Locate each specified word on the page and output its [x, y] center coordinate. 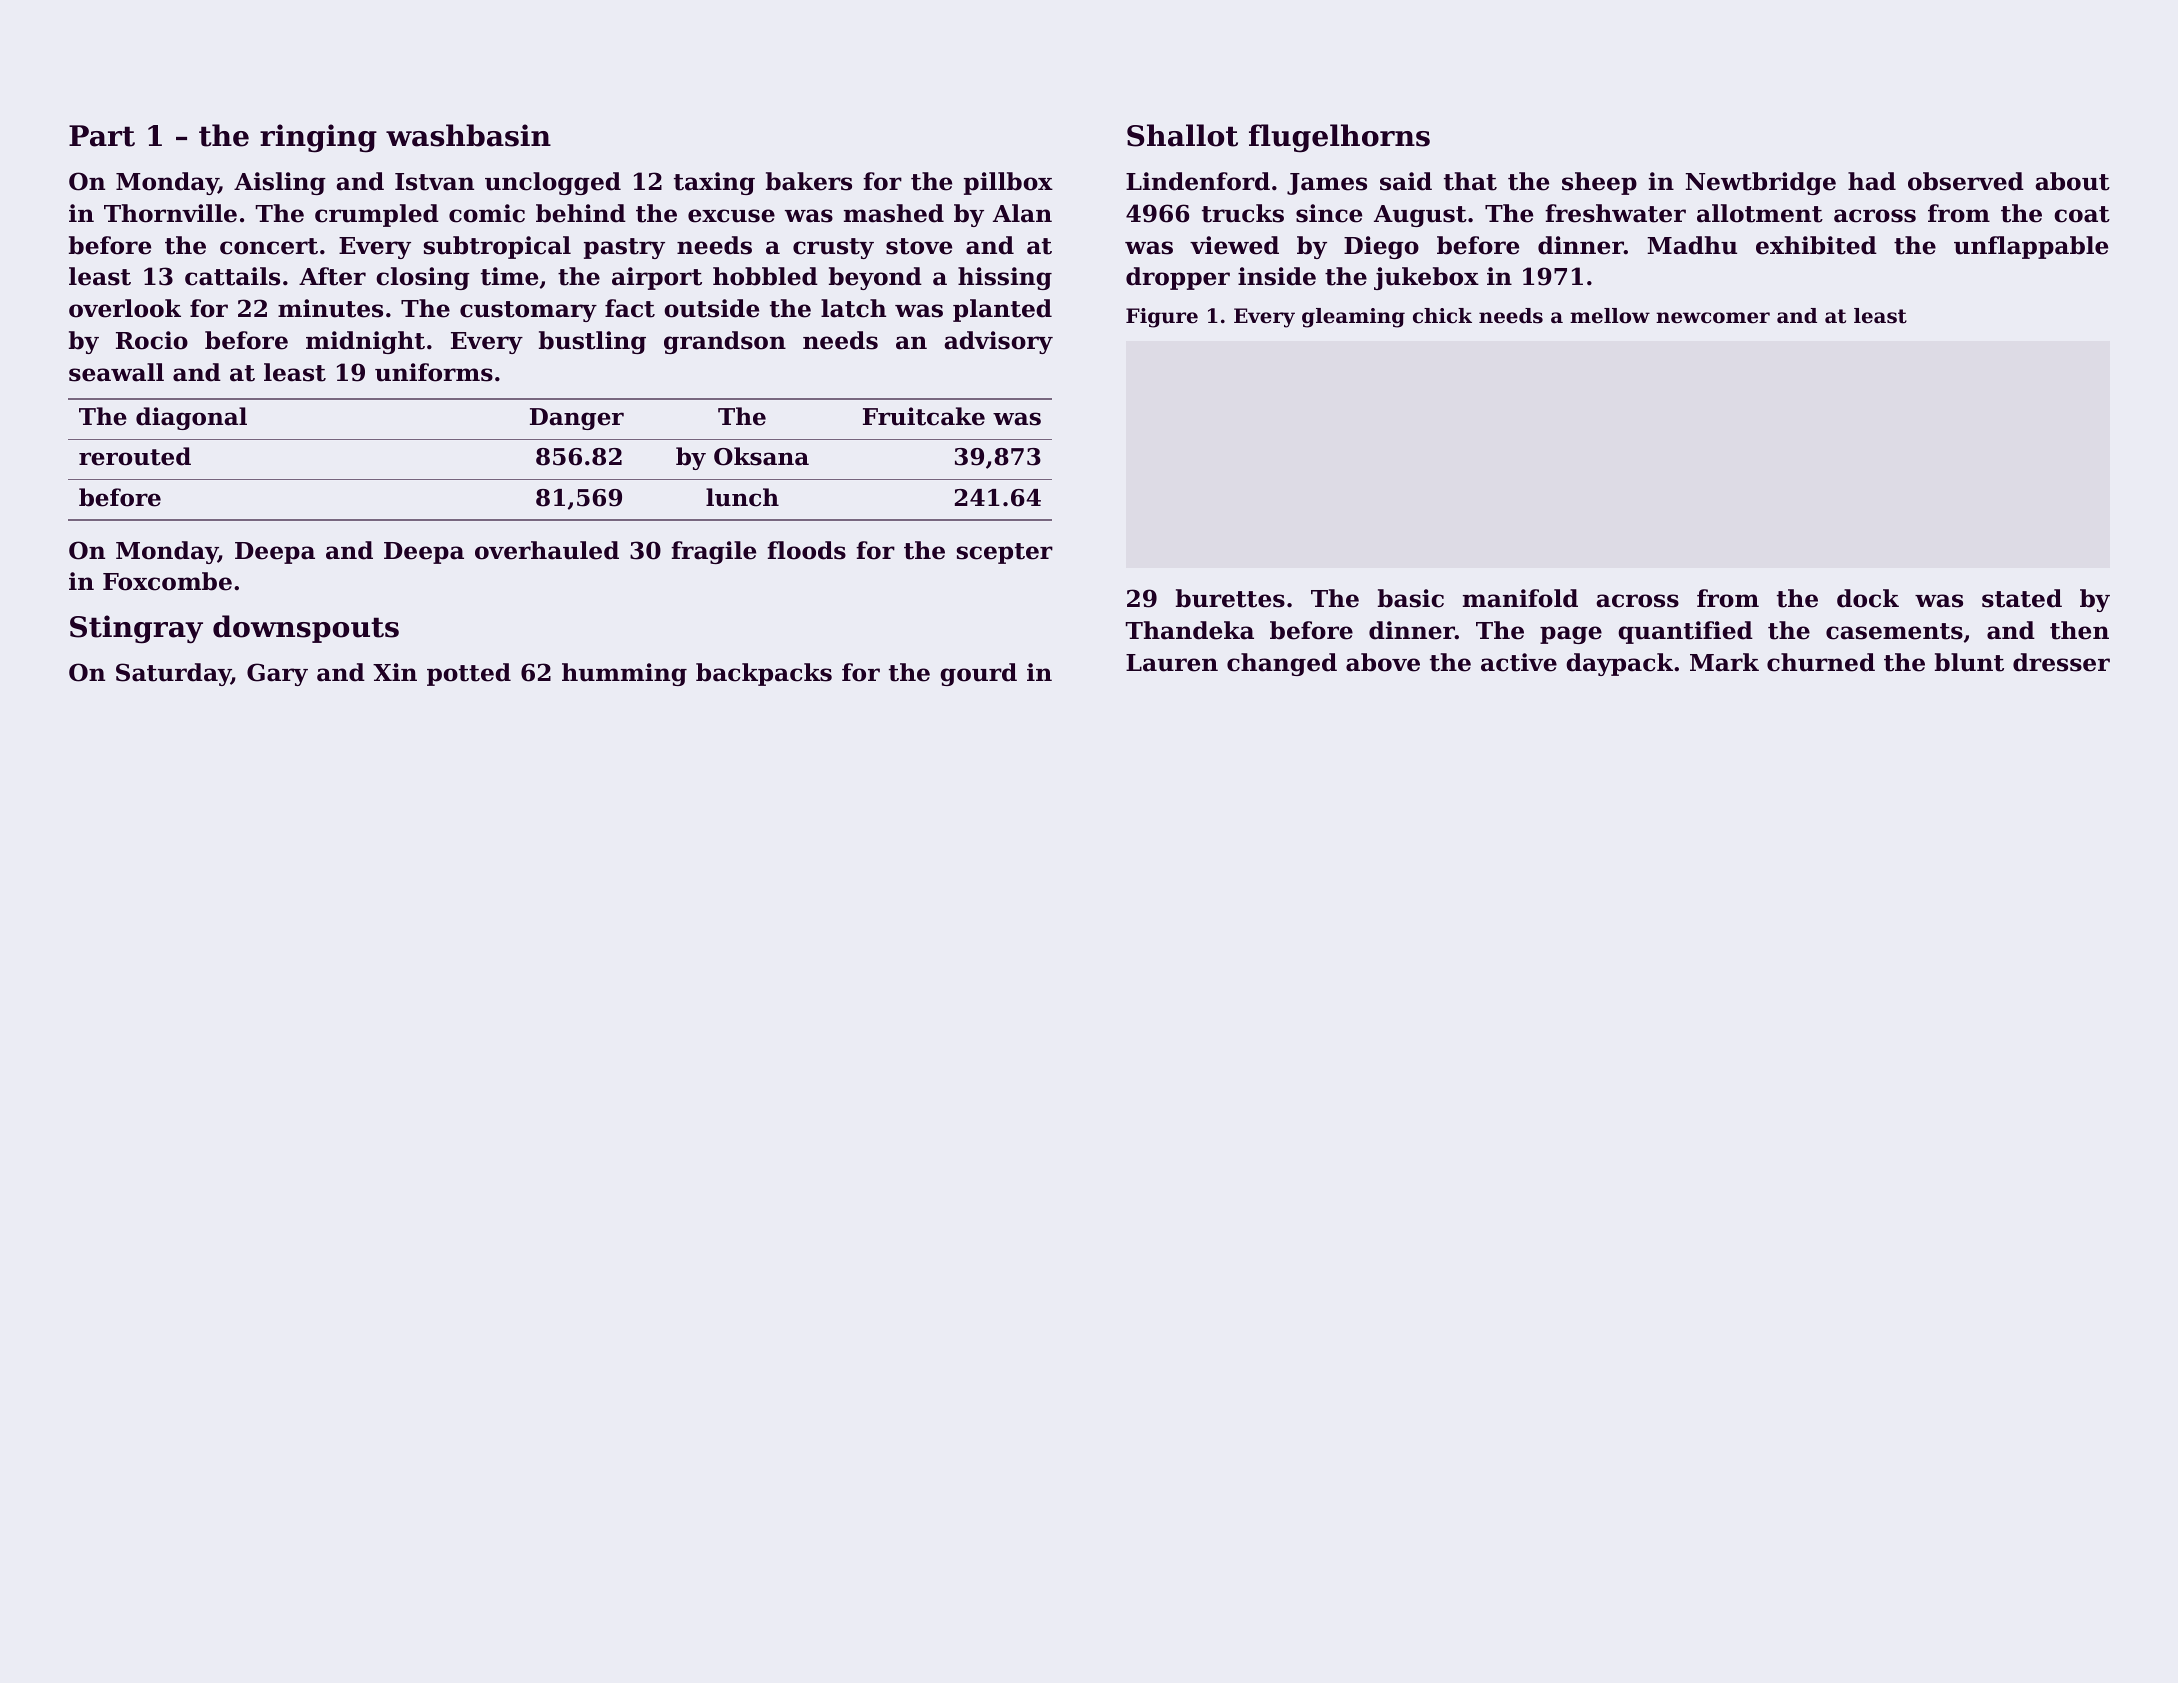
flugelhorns [1339, 138]
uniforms [434, 372]
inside [1277, 276]
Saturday [173, 674]
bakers [809, 181]
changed [1282, 664]
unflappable [2031, 247]
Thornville [170, 213]
